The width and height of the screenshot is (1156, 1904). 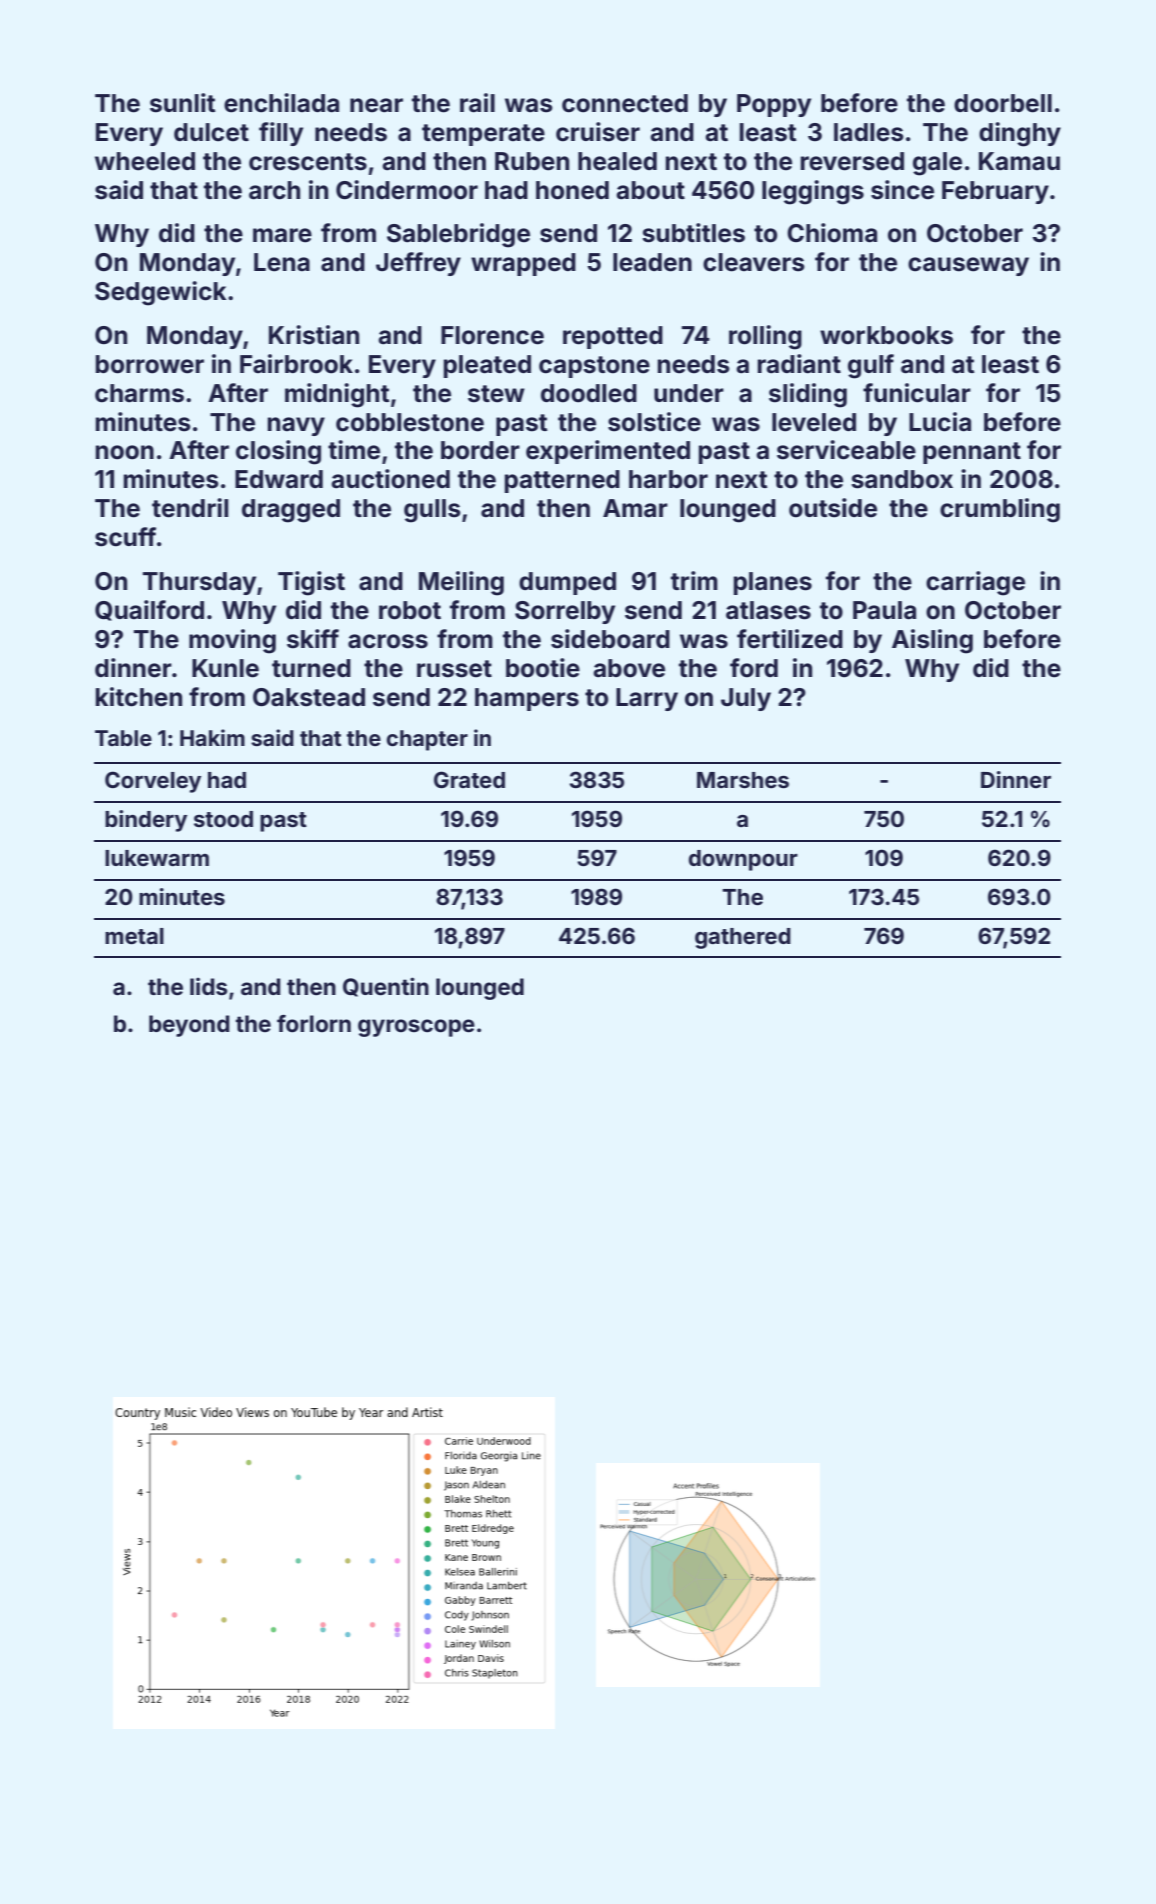 What do you see at coordinates (968, 266) in the screenshot?
I see `causeway` at bounding box center [968, 266].
